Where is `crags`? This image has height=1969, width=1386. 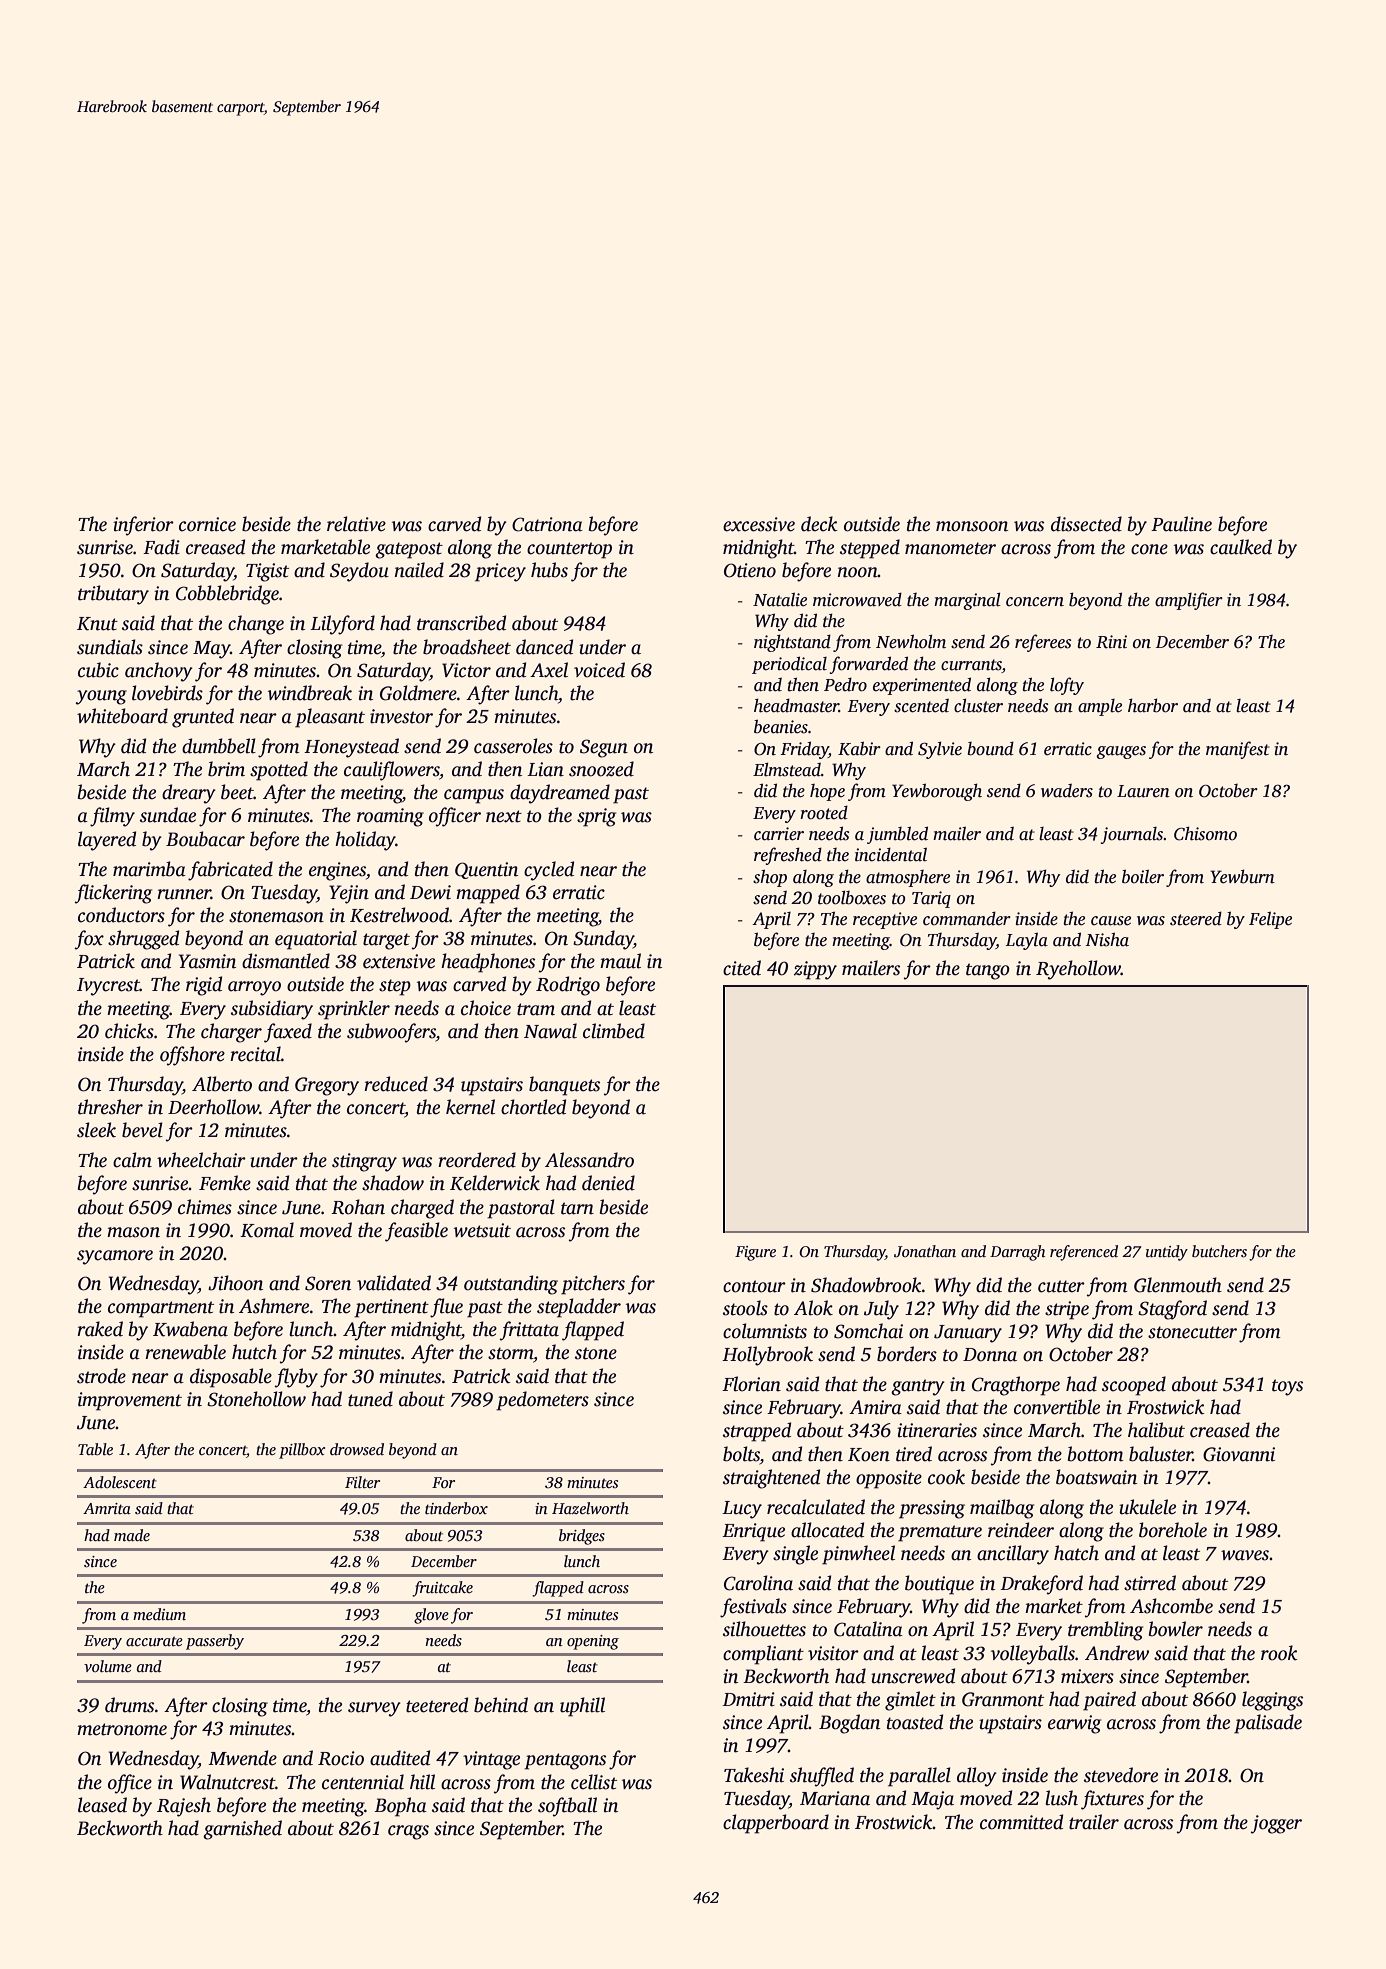
crags is located at coordinates (408, 1832).
